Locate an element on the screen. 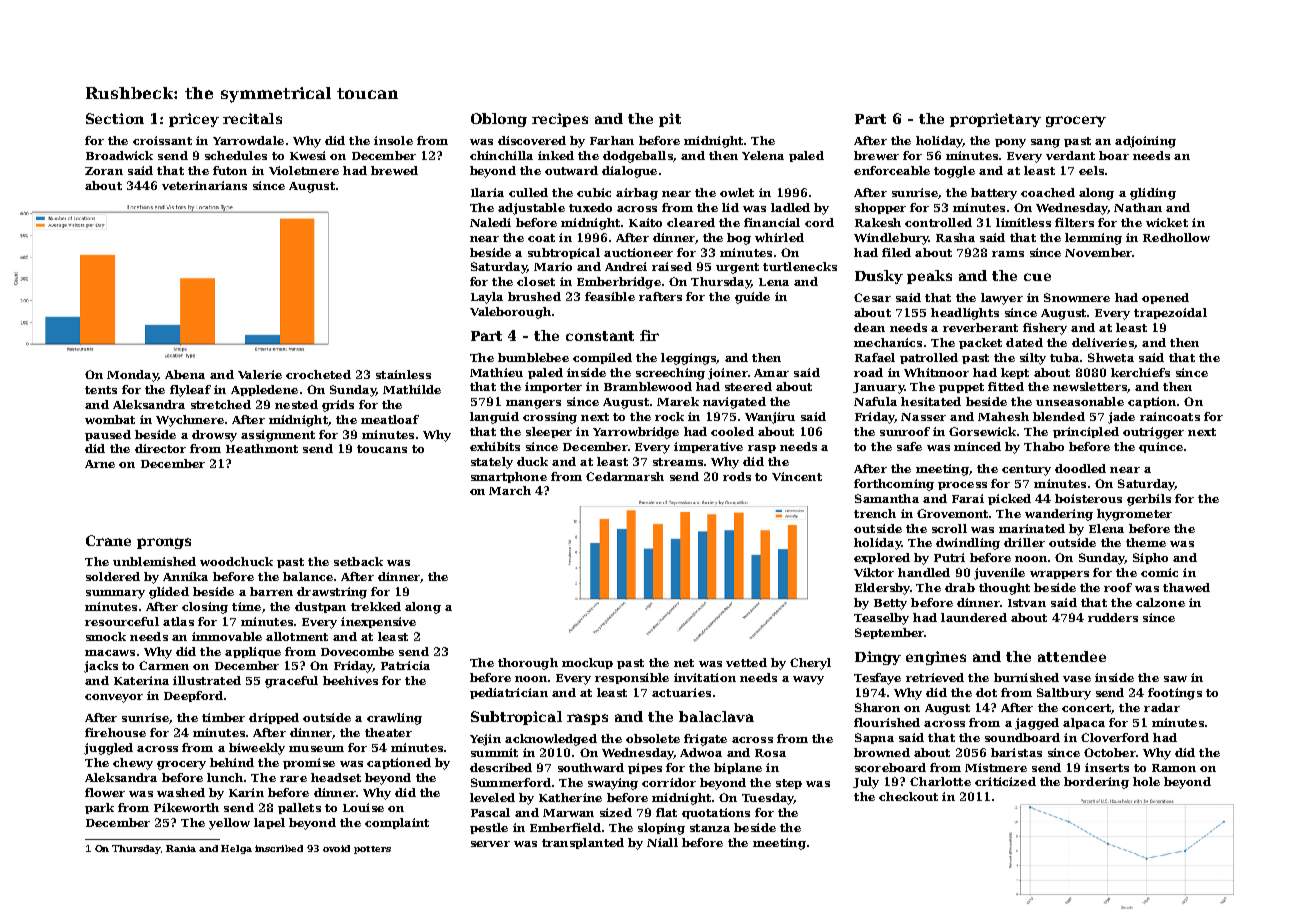 This screenshot has width=1308, height=924. cord is located at coordinates (819, 222).
